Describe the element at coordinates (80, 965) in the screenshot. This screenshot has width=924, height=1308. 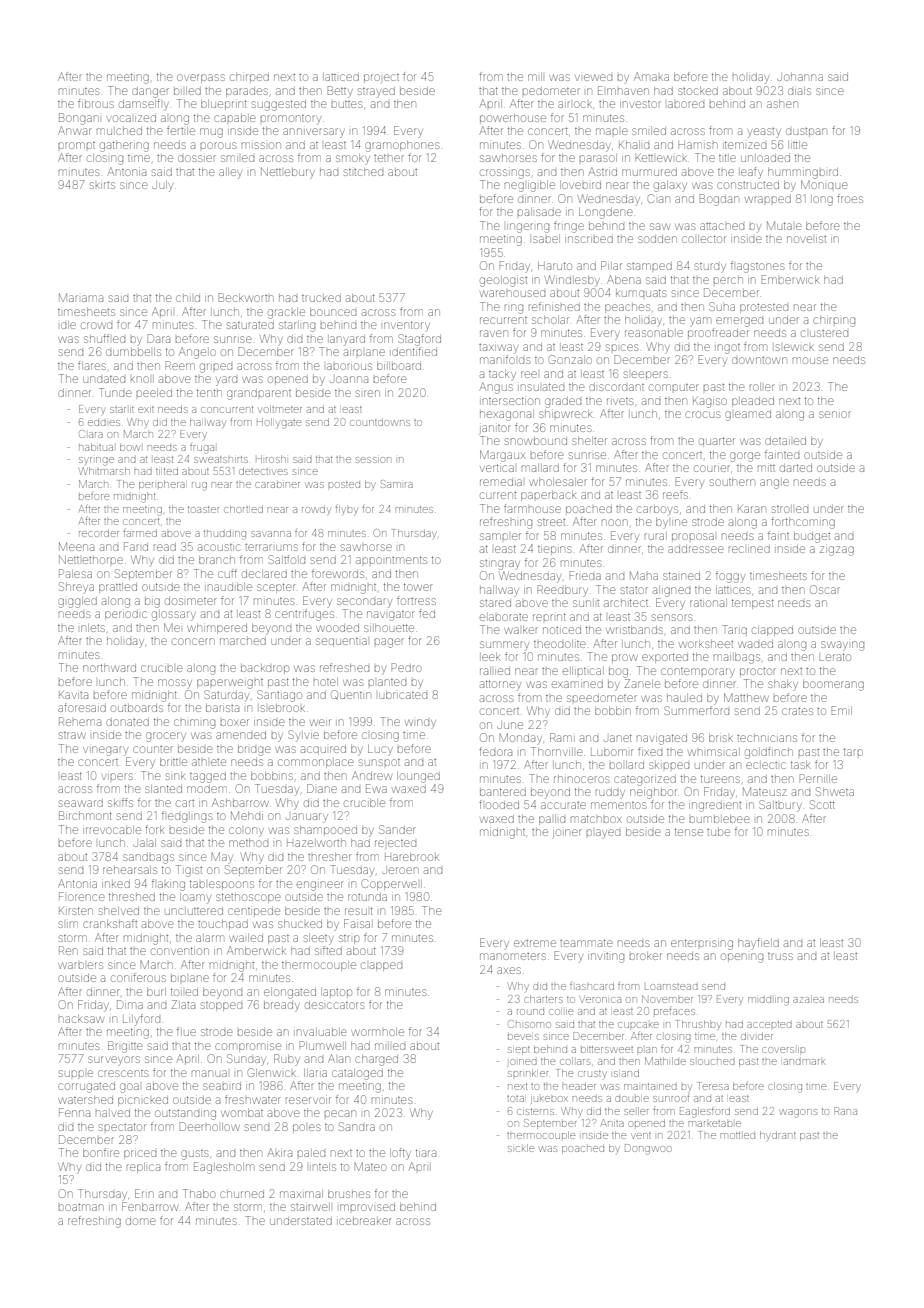
I see `warblers` at that location.
